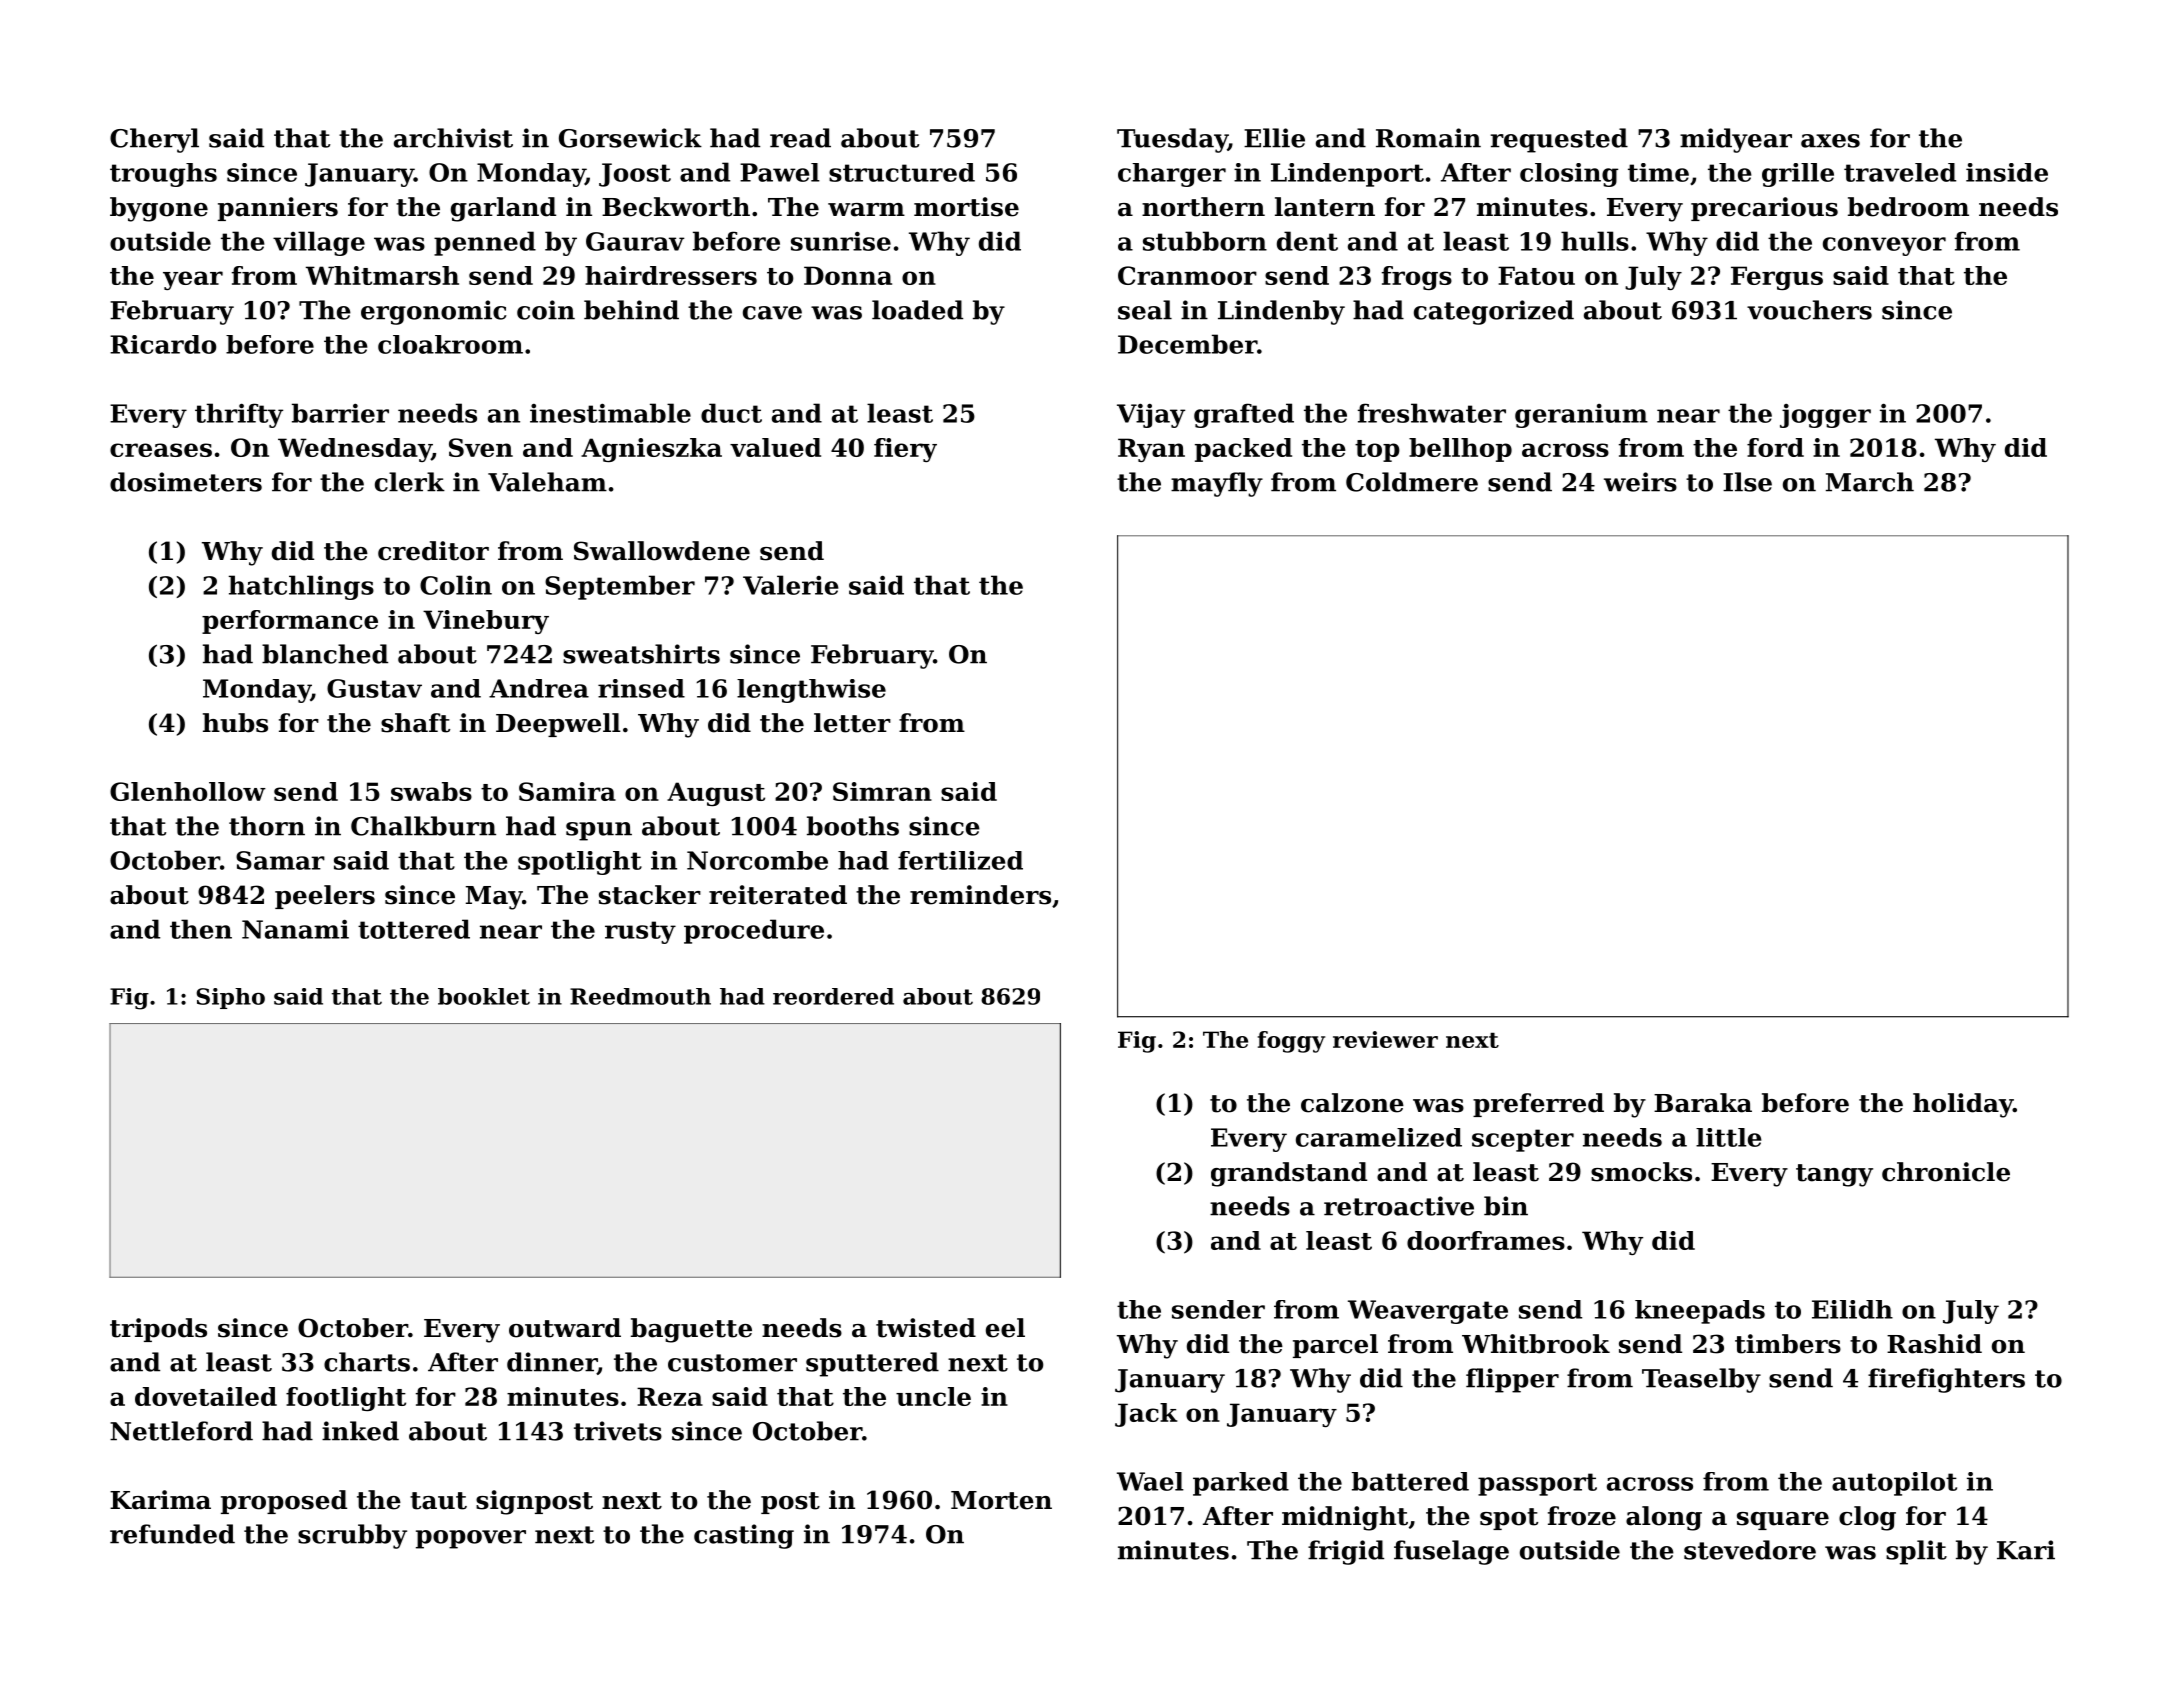 The image size is (2178, 1683). Describe the element at coordinates (206, 1396) in the page. I see `dovetailed` at that location.
